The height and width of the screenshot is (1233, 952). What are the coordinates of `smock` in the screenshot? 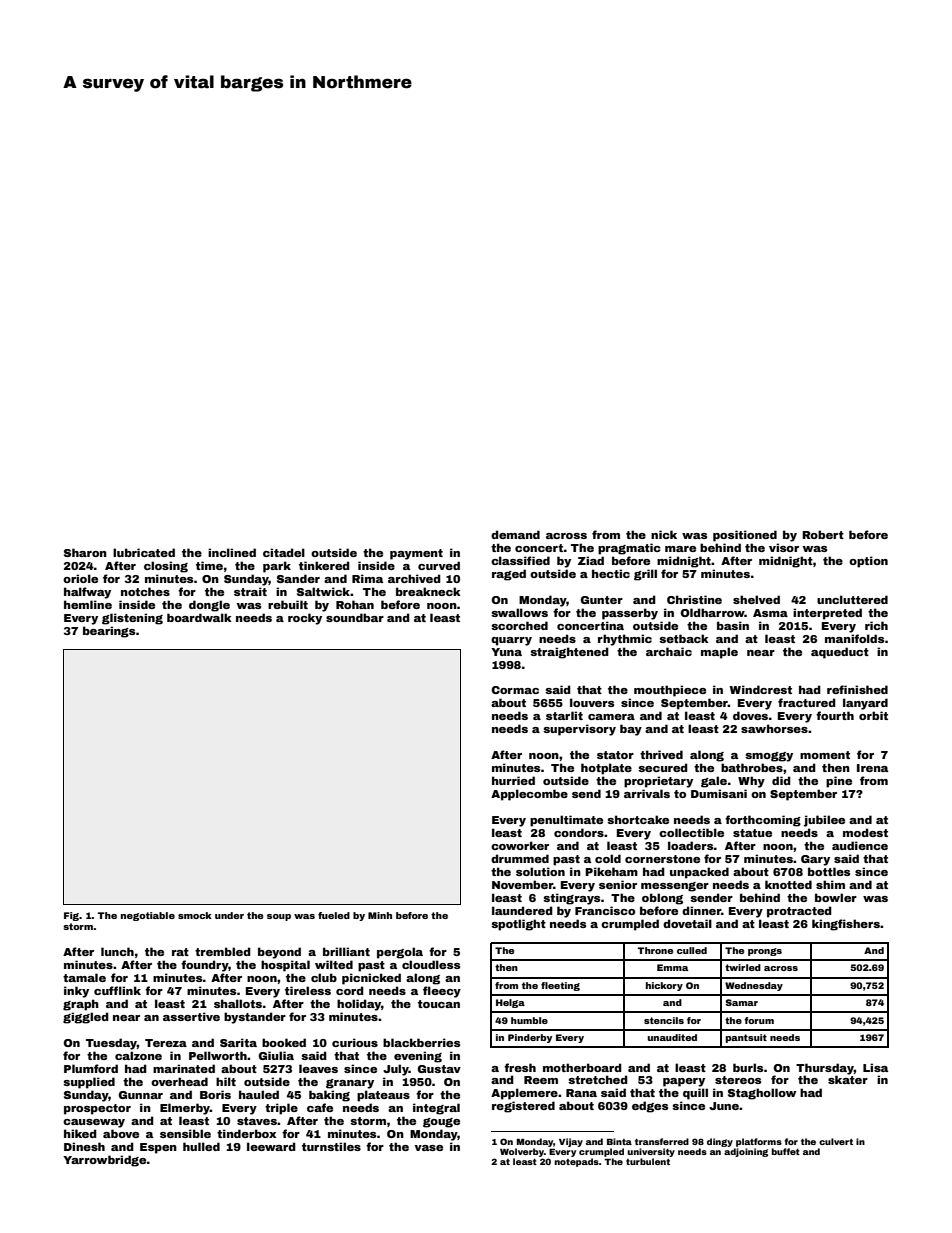 It's located at (195, 915).
